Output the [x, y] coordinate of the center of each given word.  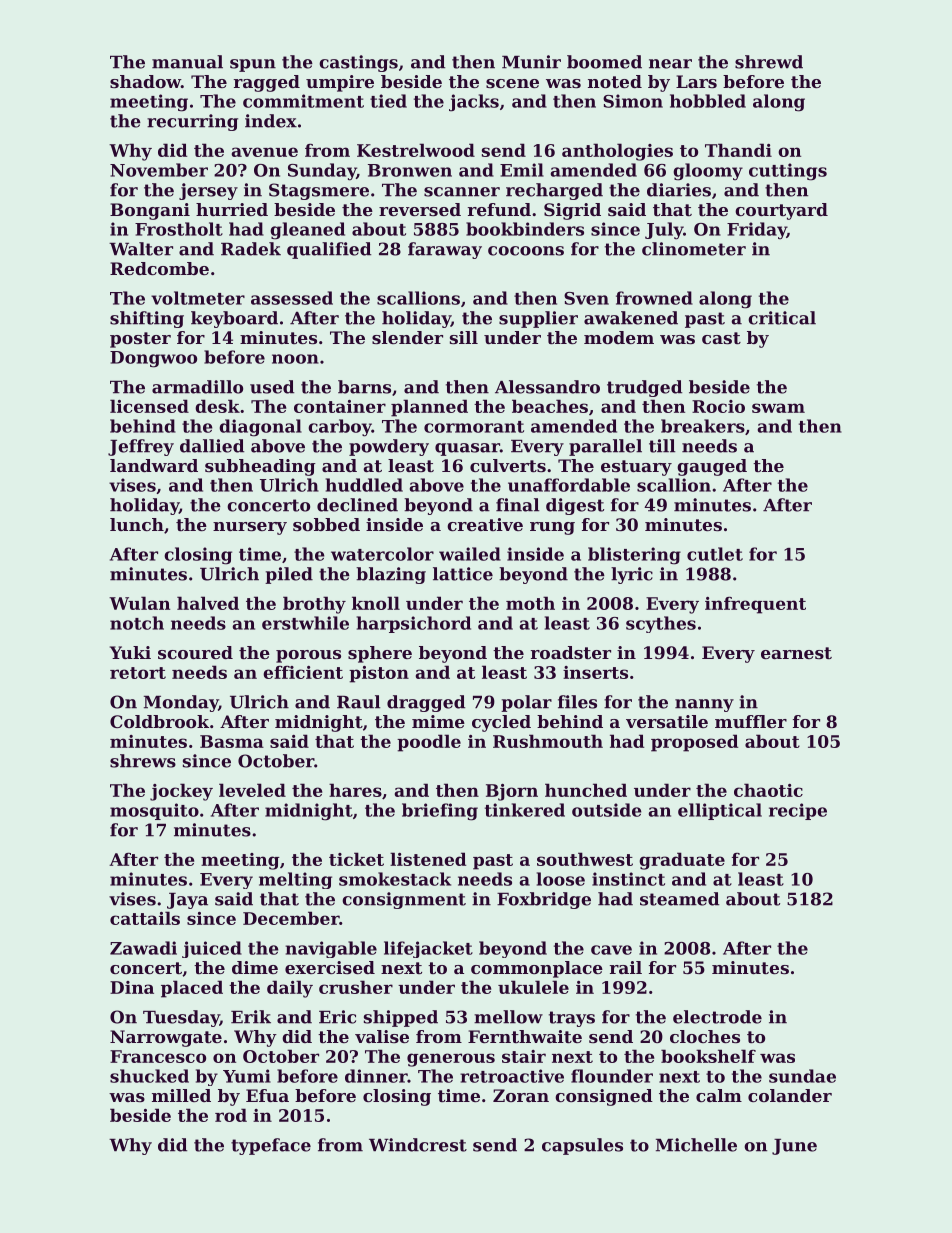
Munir [531, 62]
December [291, 918]
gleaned [307, 231]
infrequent [755, 605]
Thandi [738, 150]
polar [526, 703]
